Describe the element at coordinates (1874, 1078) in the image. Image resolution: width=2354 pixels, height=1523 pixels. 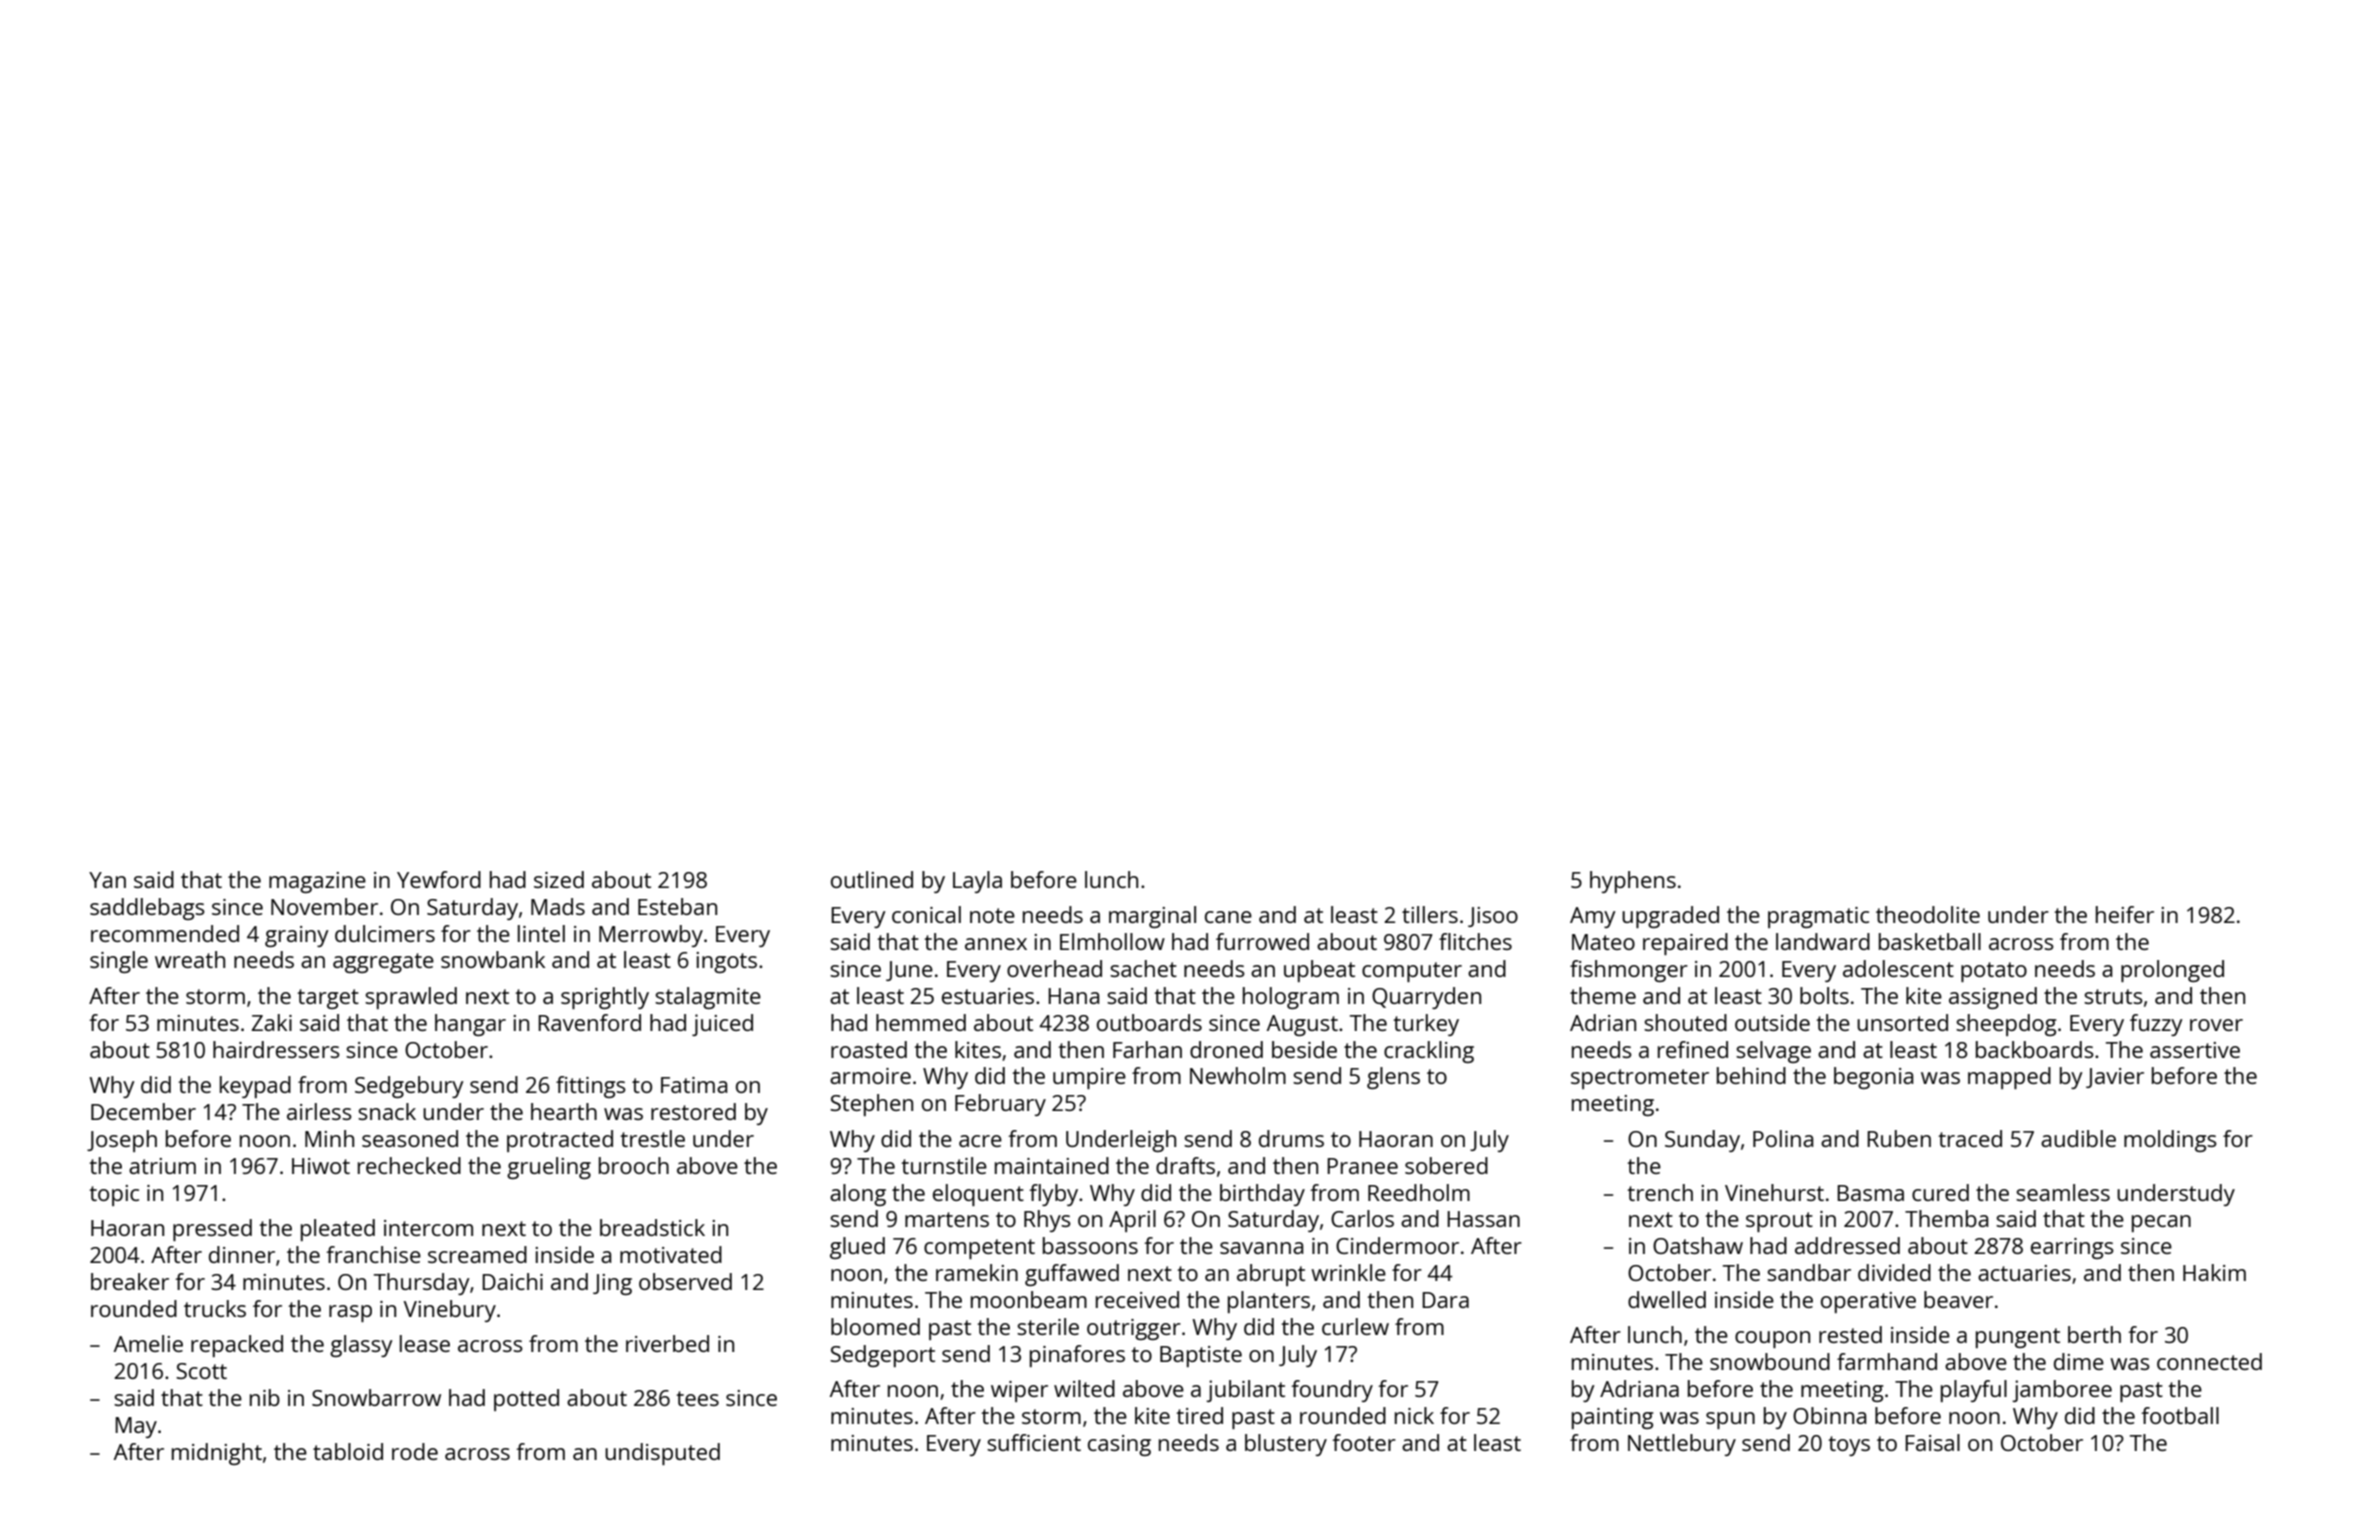
I see `begonia` at that location.
